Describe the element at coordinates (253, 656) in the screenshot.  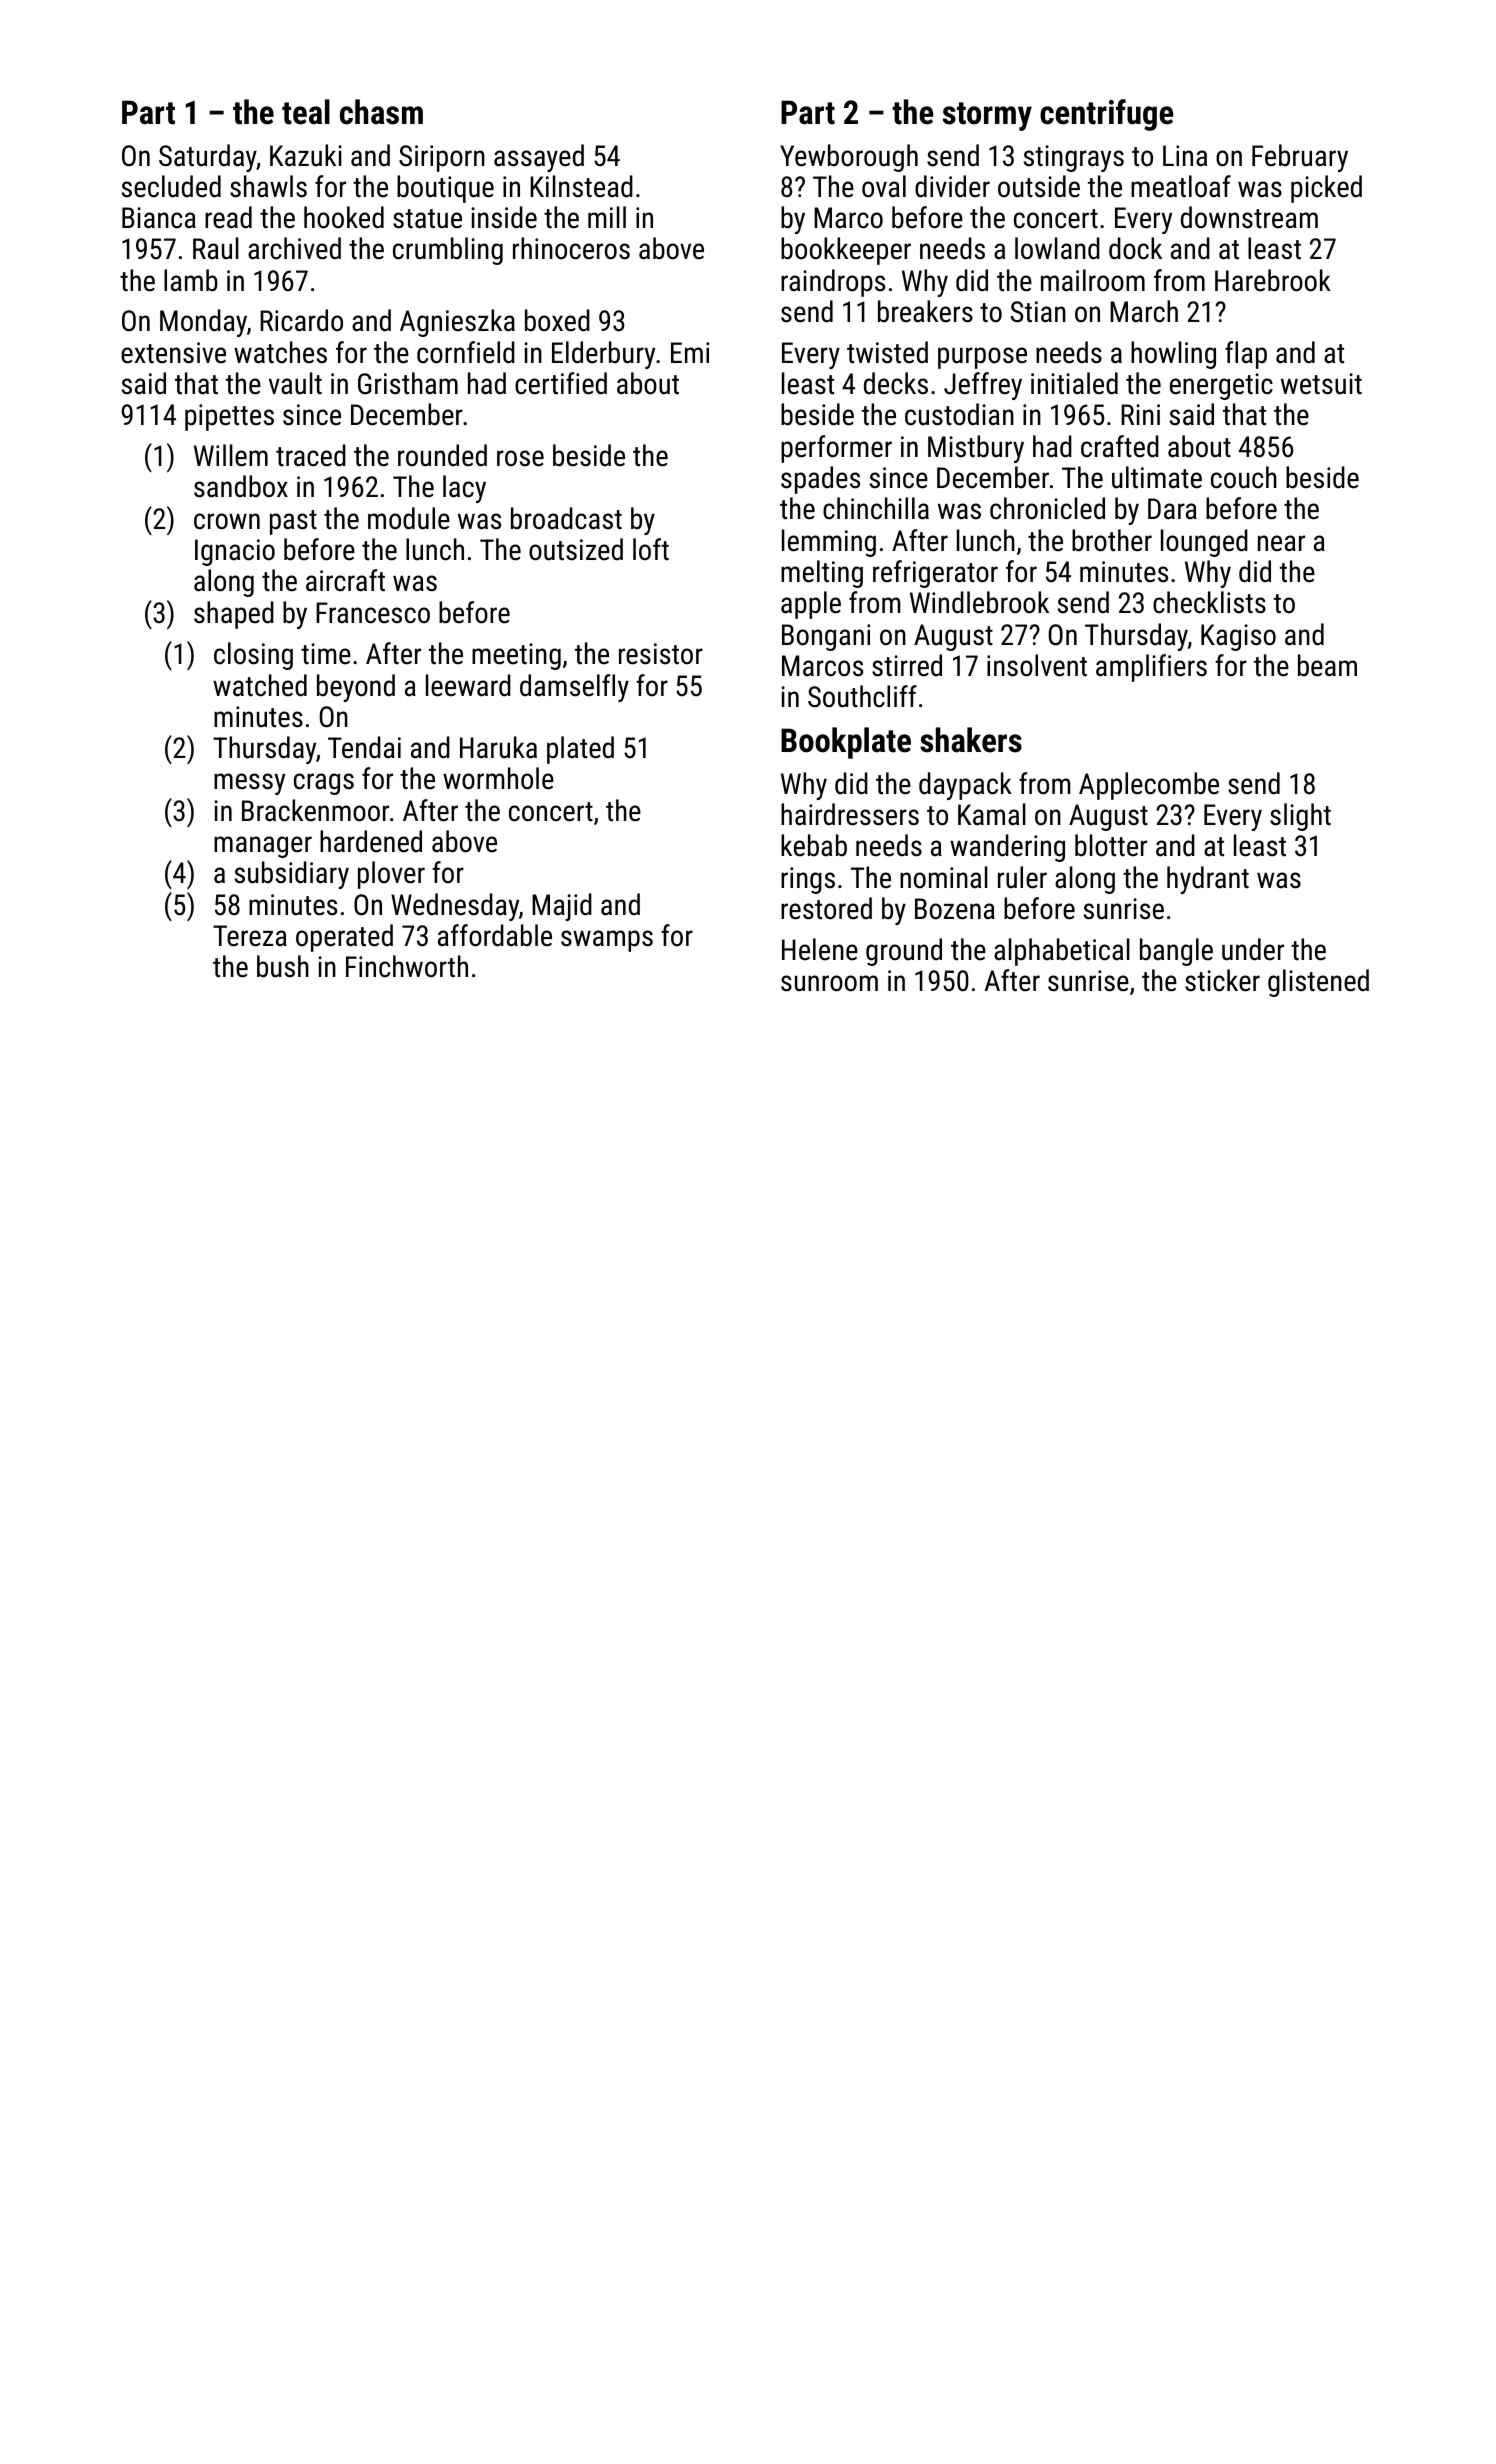
I see `closing` at that location.
